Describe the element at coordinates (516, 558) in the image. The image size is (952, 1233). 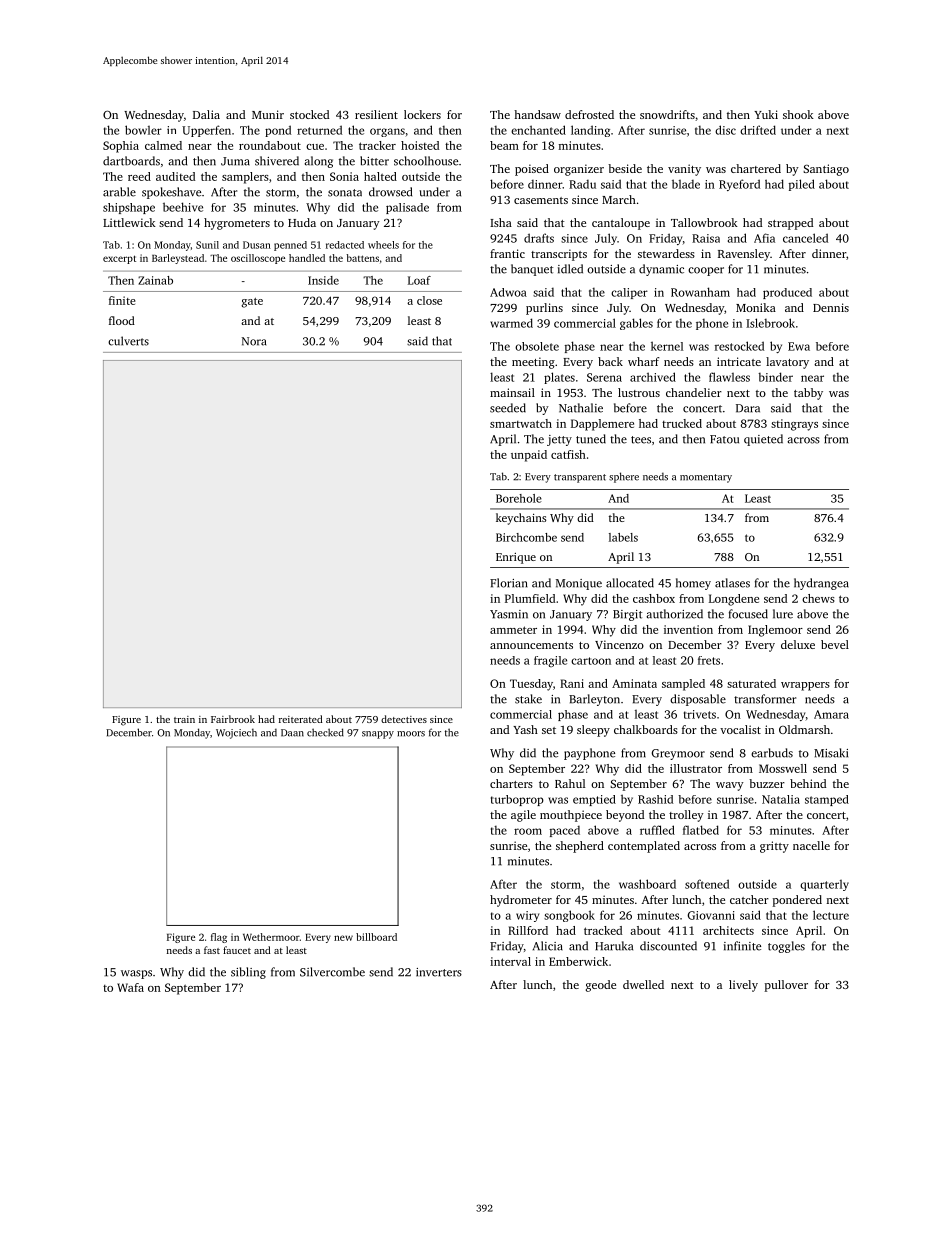
I see `Enrique` at that location.
